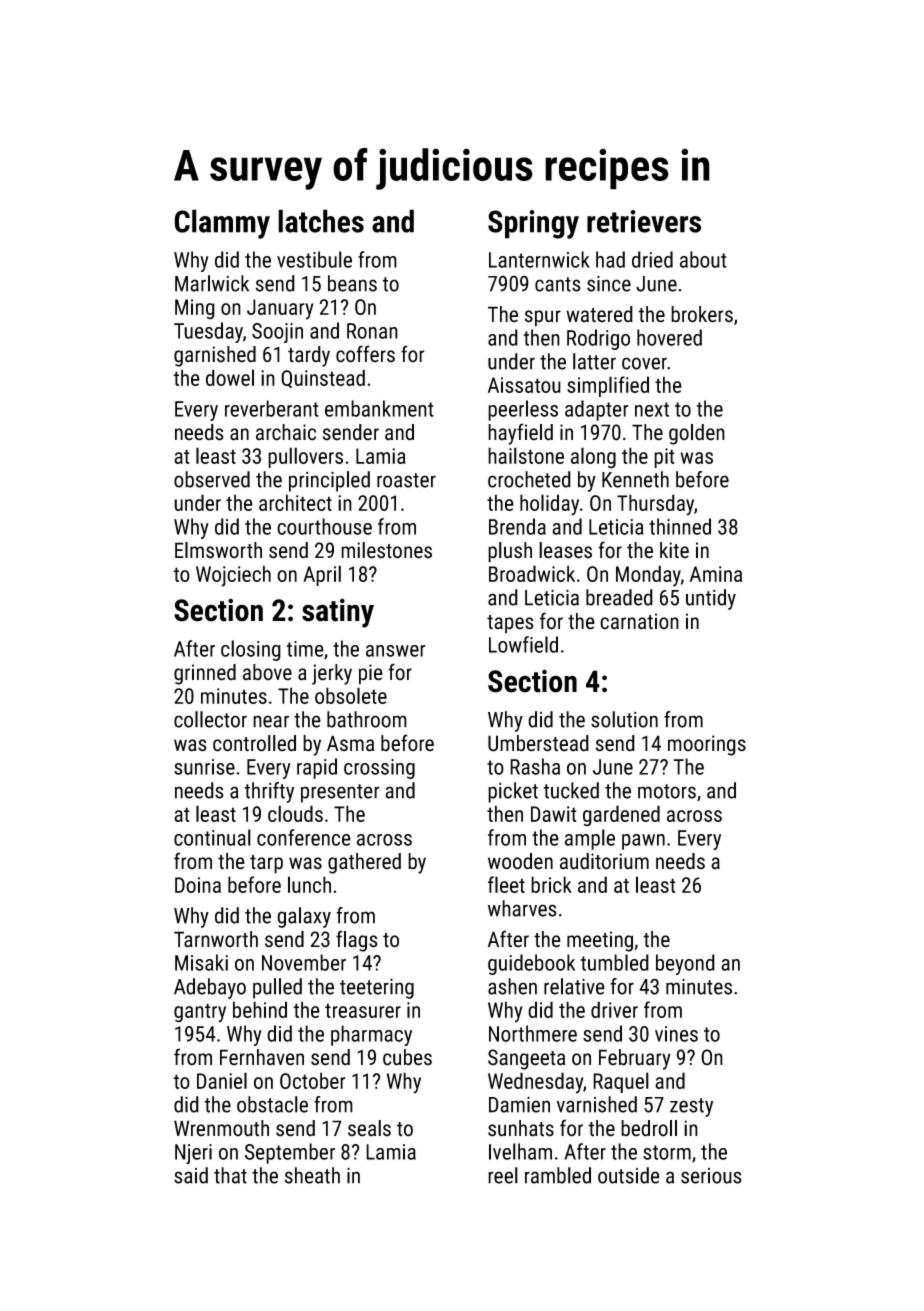  I want to click on Ming, so click(195, 309).
